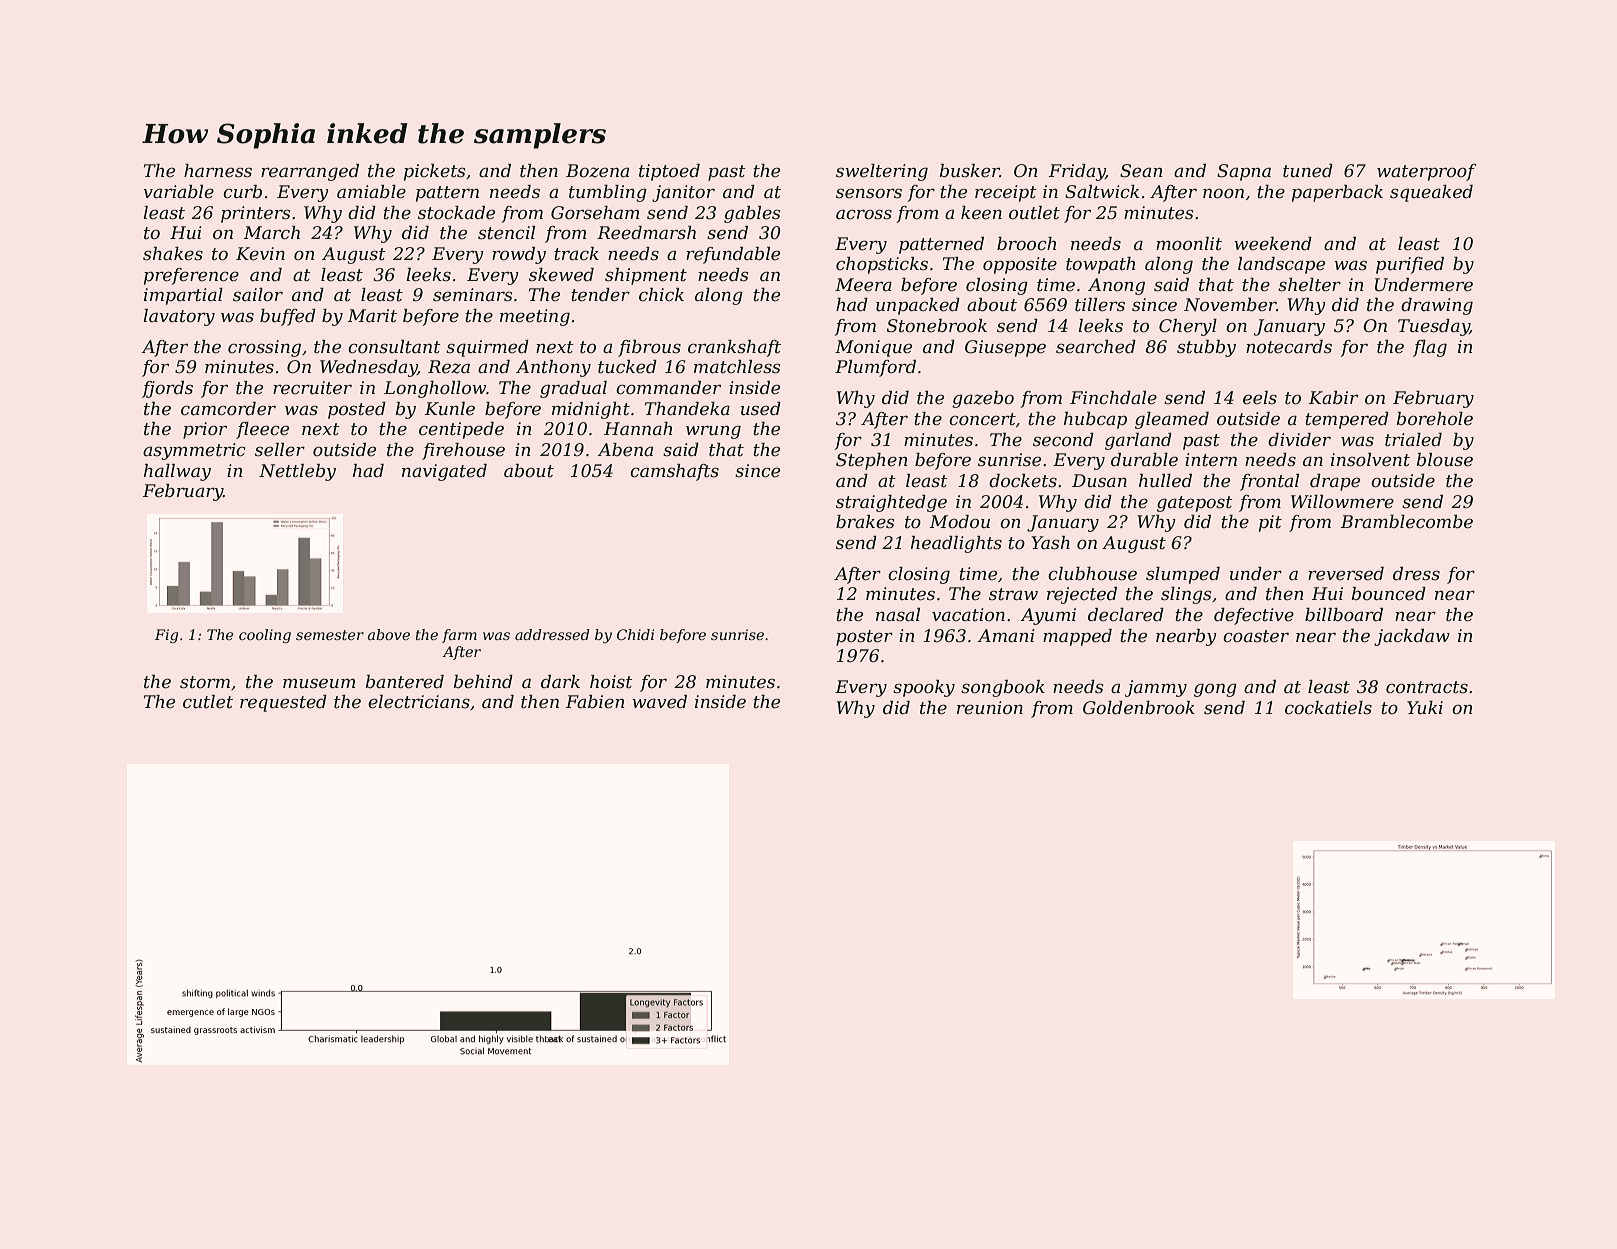 Image resolution: width=1617 pixels, height=1249 pixels. Describe the element at coordinates (1260, 398) in the screenshot. I see `eels` at that location.
